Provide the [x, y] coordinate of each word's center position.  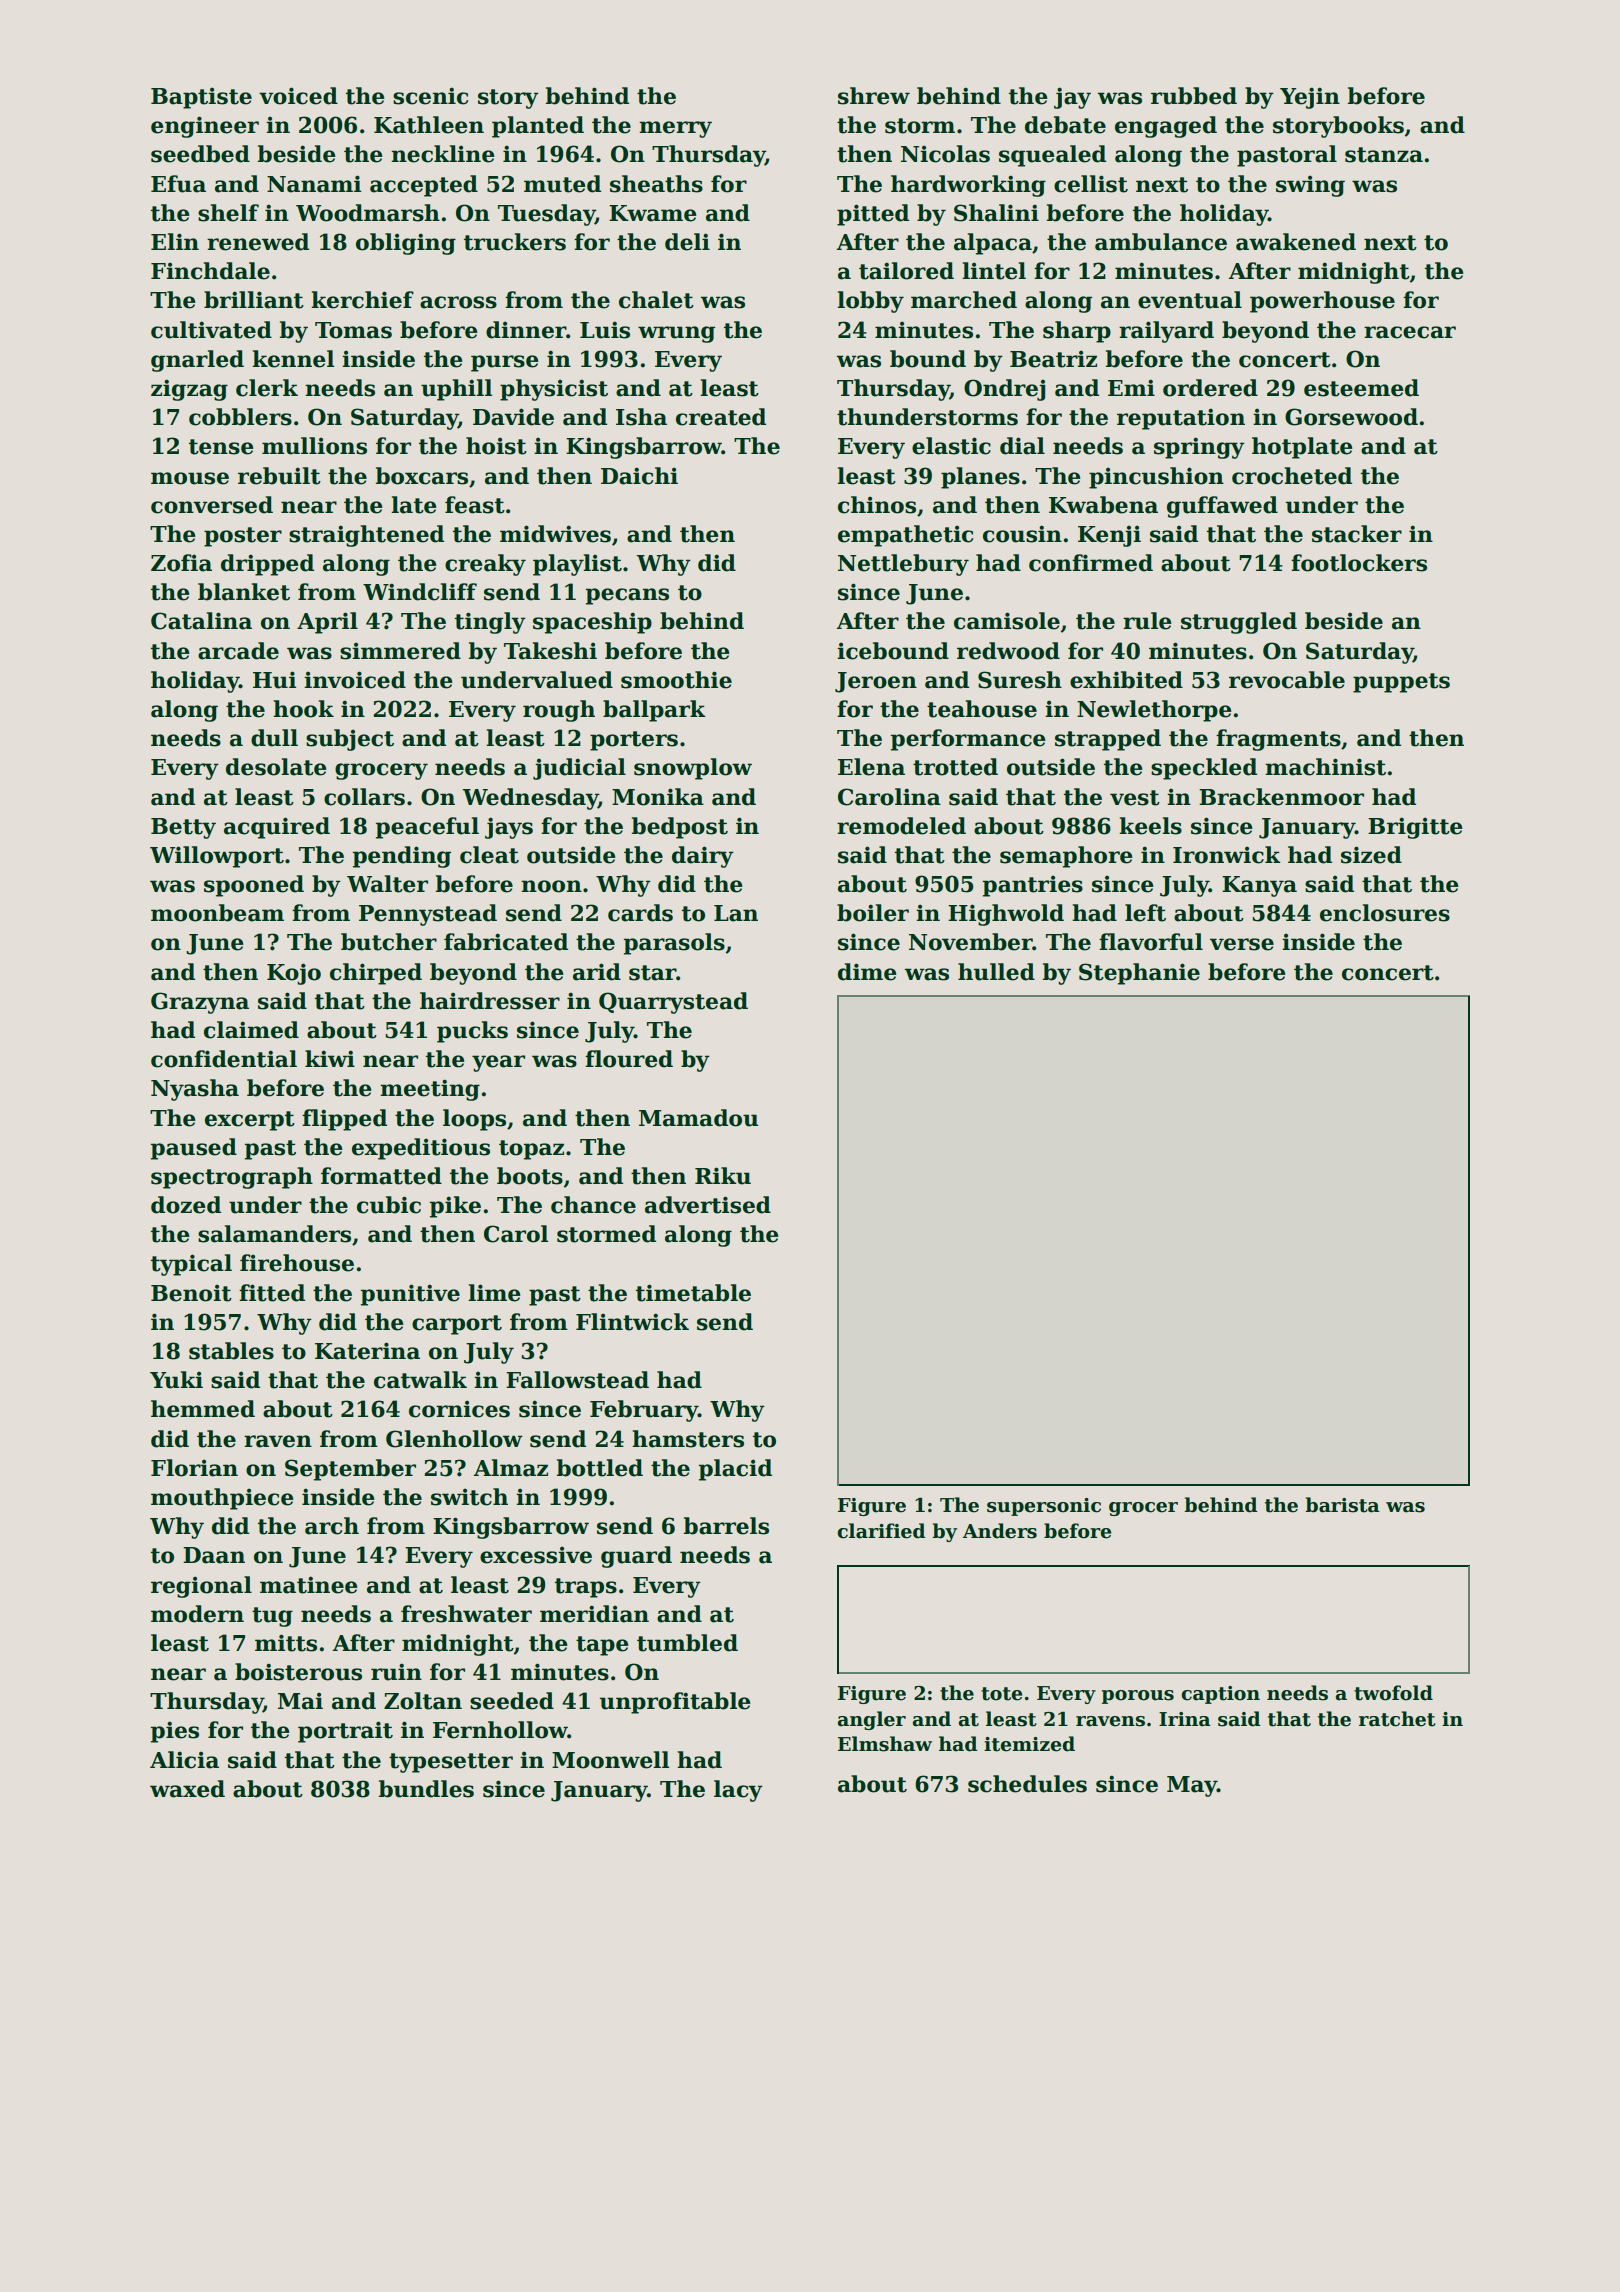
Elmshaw [885, 1744]
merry [675, 129]
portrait [345, 1732]
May [1192, 1786]
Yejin [1310, 98]
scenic [430, 96]
